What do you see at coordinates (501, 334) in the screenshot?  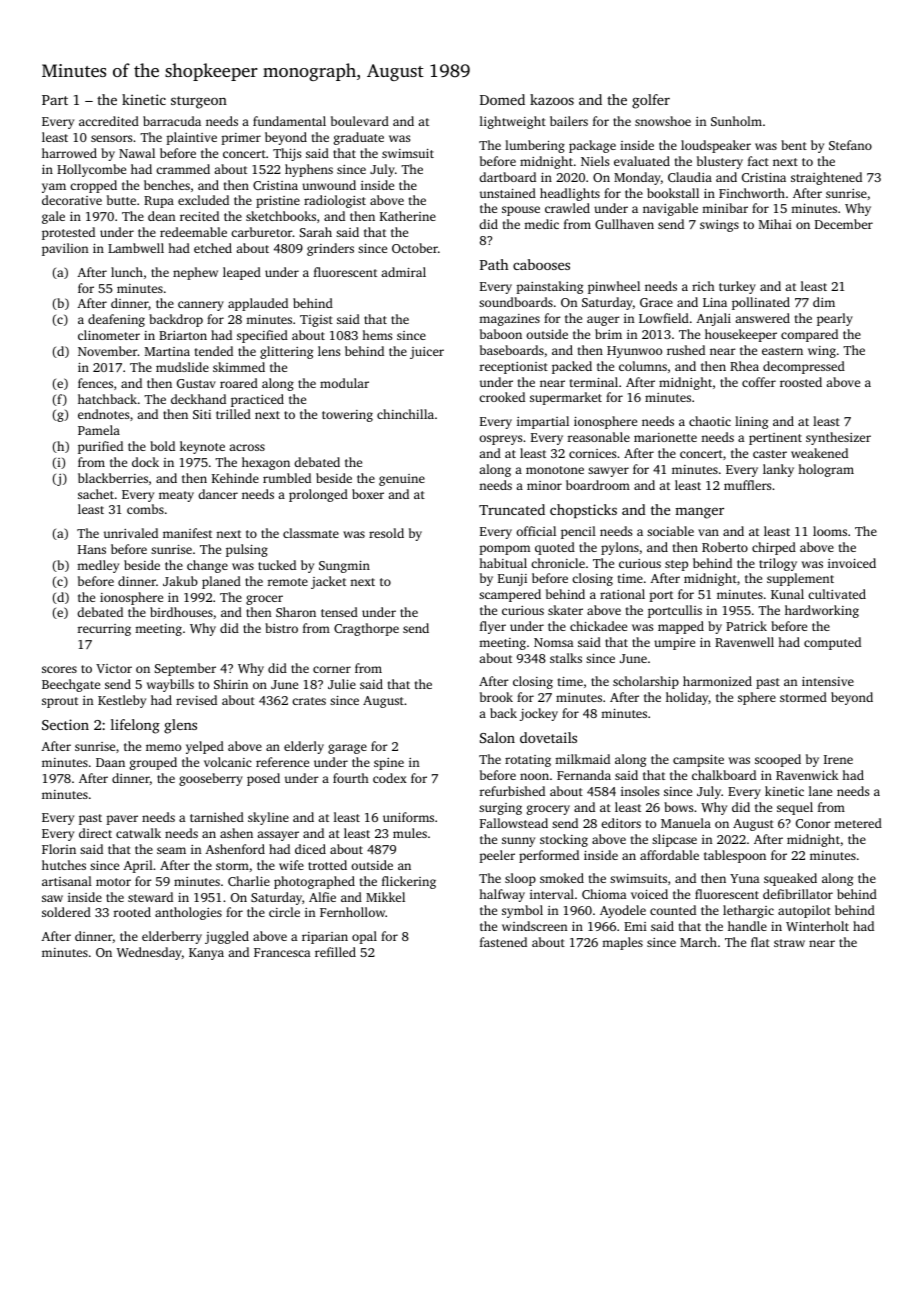 I see `baboon` at bounding box center [501, 334].
